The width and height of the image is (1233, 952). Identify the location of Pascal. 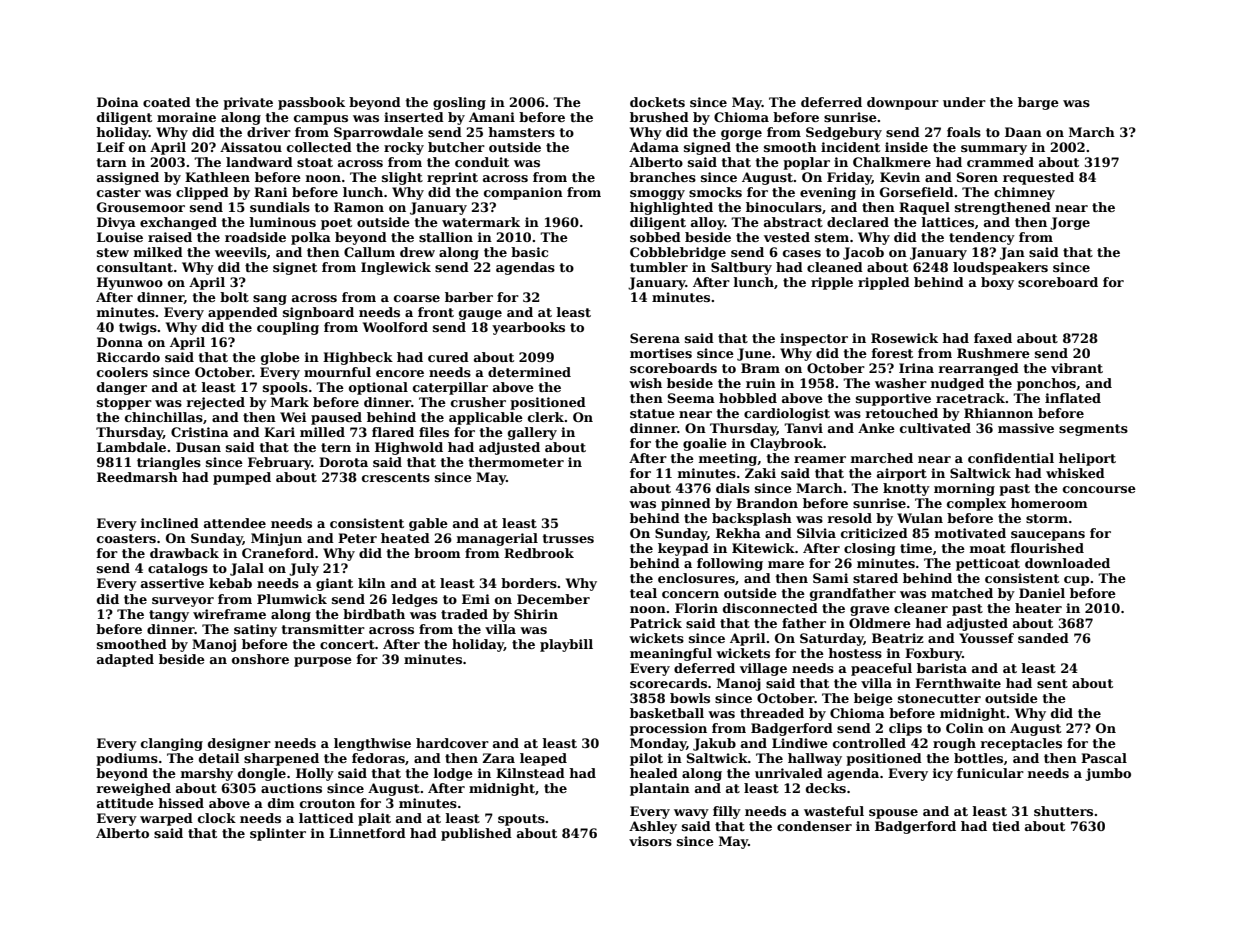
(1104, 758).
